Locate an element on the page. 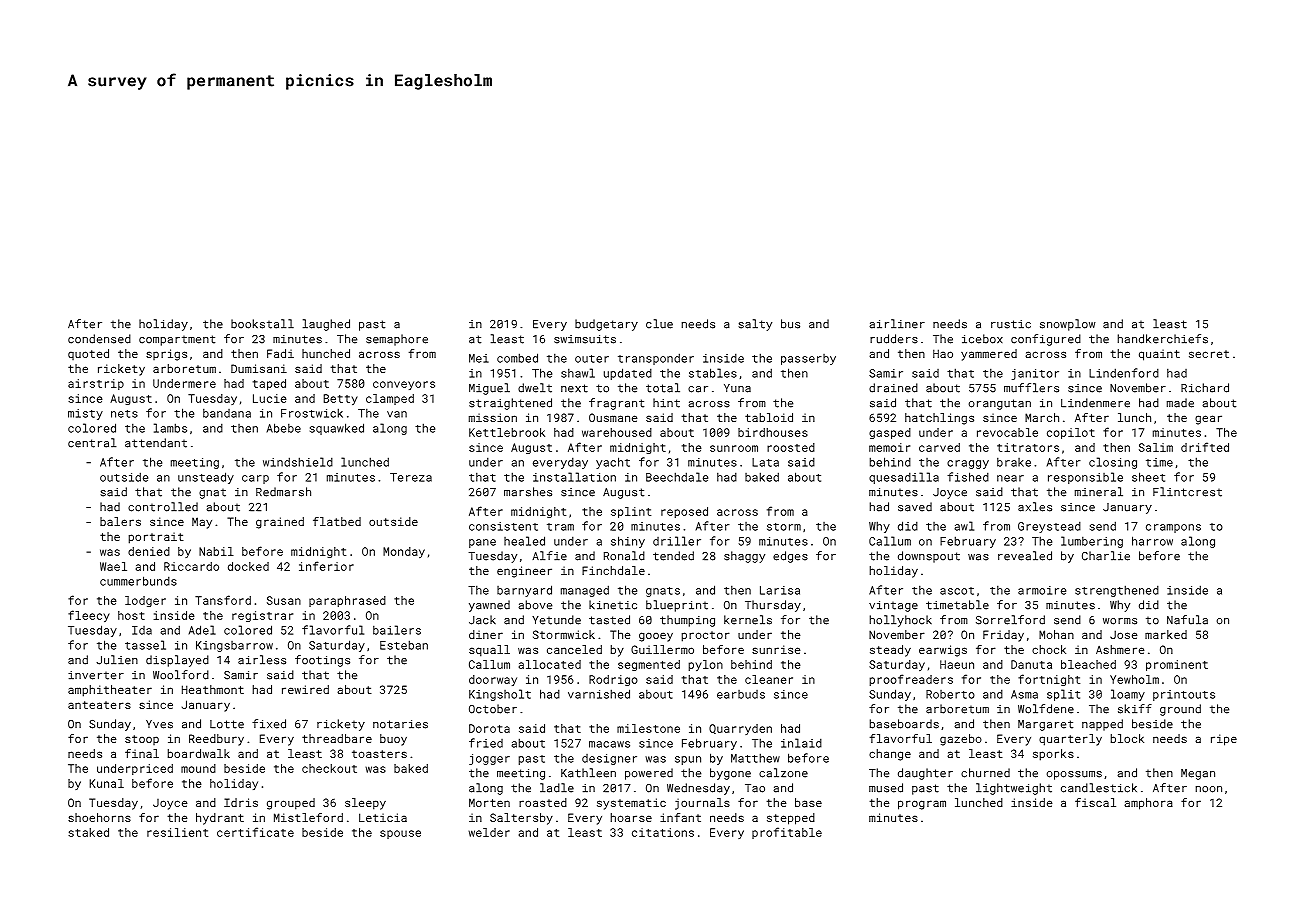 The width and height of the image is (1308, 924). Nafula is located at coordinates (1187, 620).
